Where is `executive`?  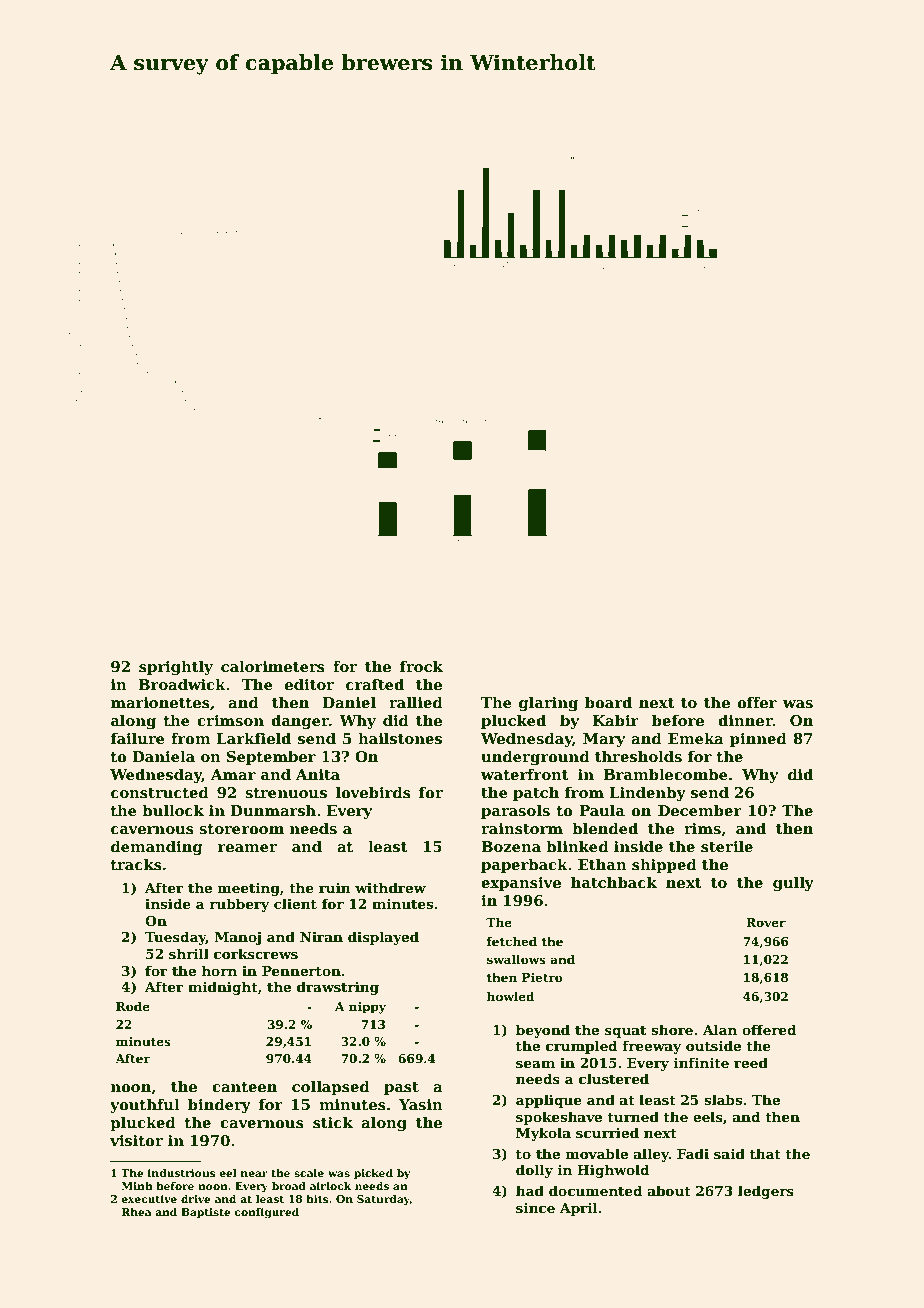 executive is located at coordinates (149, 1199).
